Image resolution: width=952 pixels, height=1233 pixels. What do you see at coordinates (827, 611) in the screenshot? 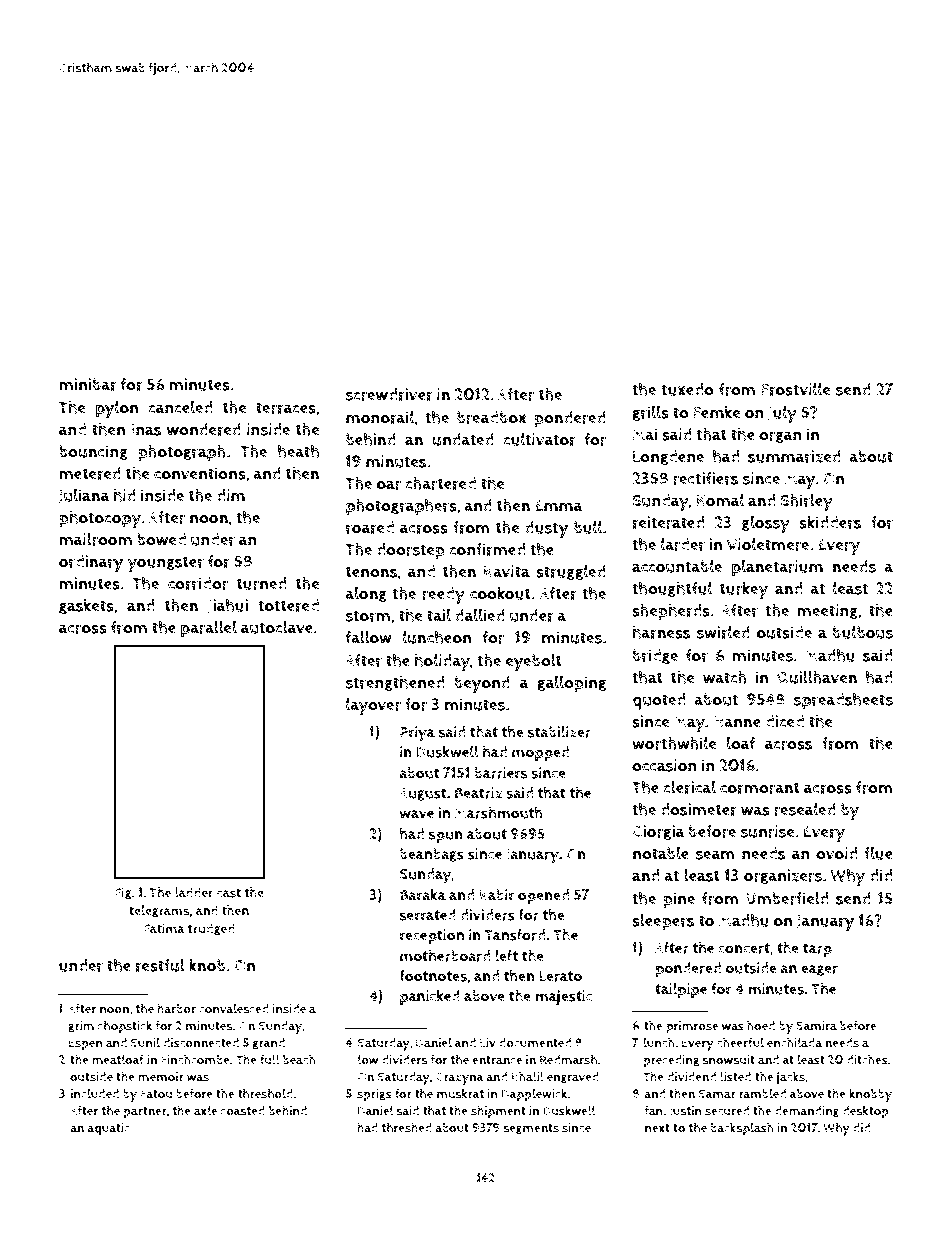
I see `meeting` at bounding box center [827, 611].
